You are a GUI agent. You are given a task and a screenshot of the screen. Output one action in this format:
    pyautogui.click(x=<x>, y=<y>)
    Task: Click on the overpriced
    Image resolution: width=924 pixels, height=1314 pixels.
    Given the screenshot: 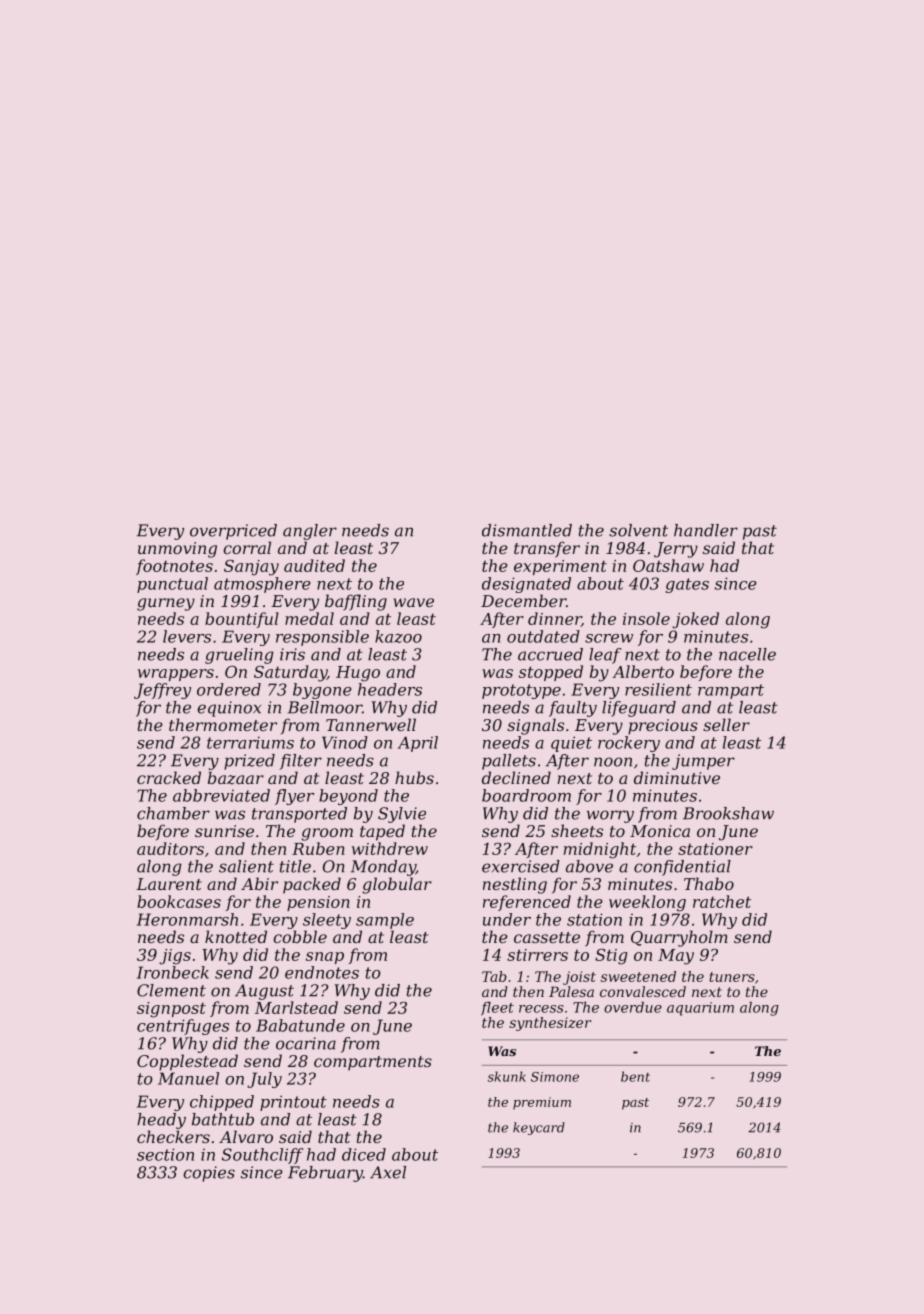 What is the action you would take?
    pyautogui.click(x=233, y=532)
